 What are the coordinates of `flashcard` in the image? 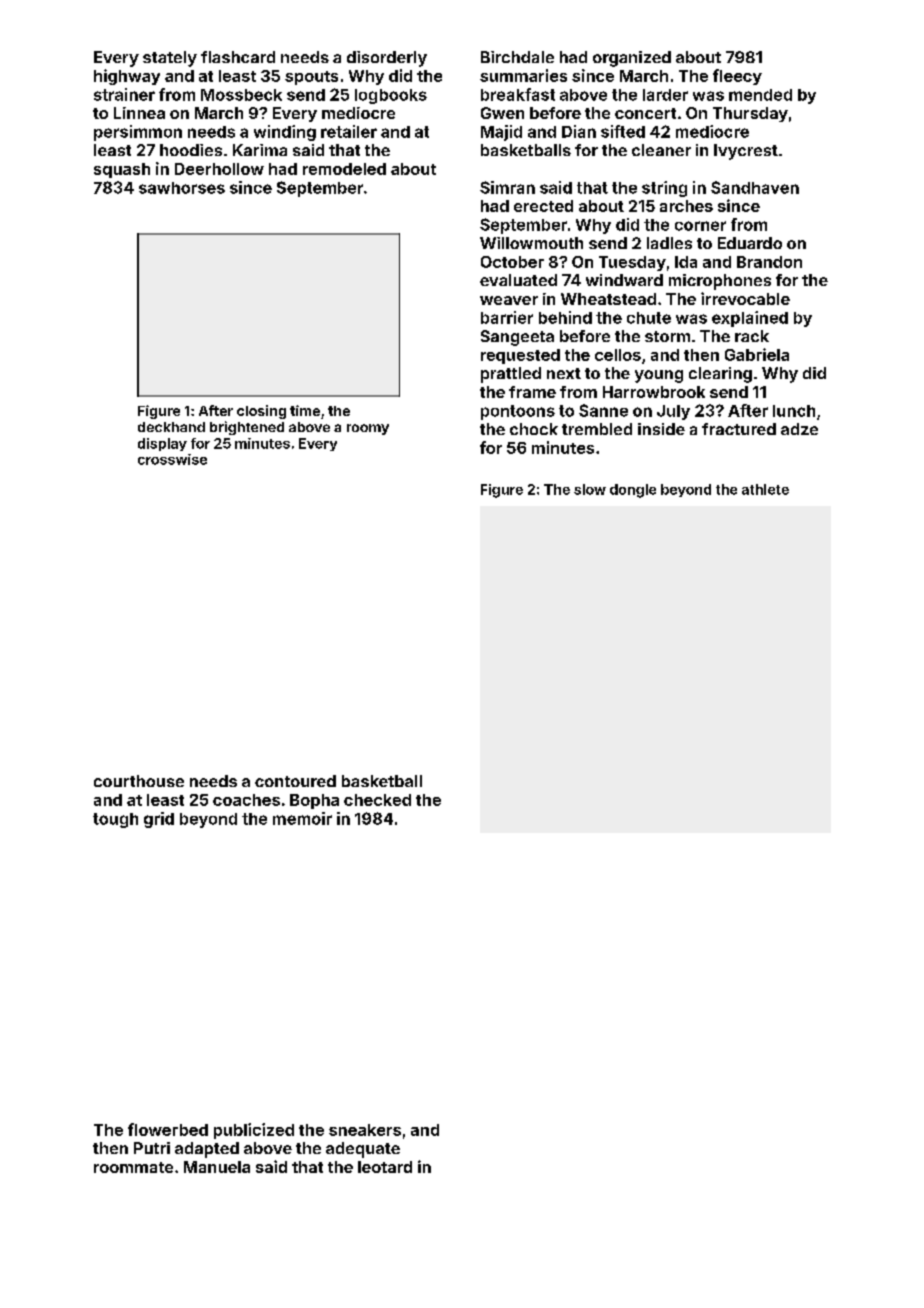 It's located at (238, 57).
